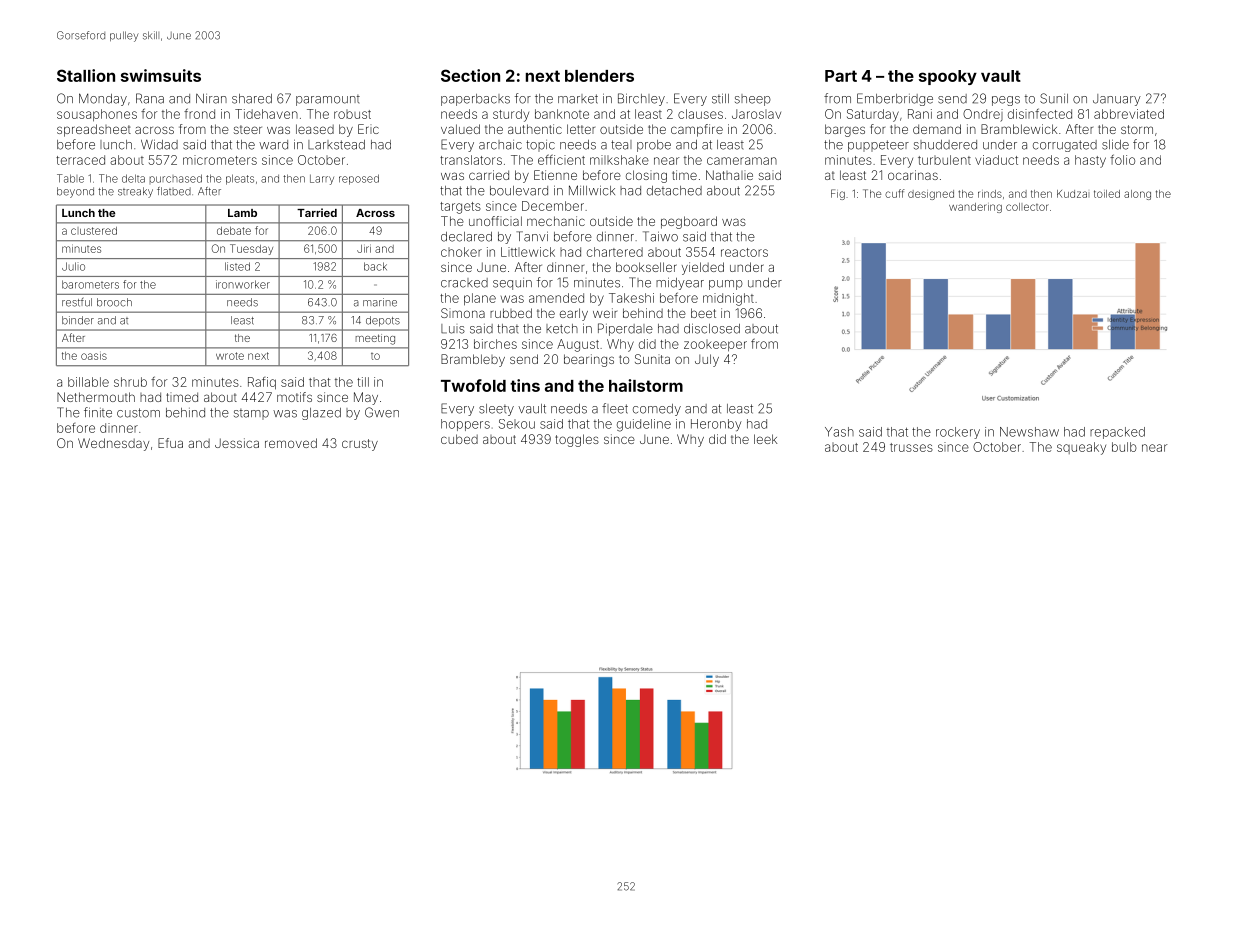  Describe the element at coordinates (525, 385) in the page. I see `tins` at that location.
